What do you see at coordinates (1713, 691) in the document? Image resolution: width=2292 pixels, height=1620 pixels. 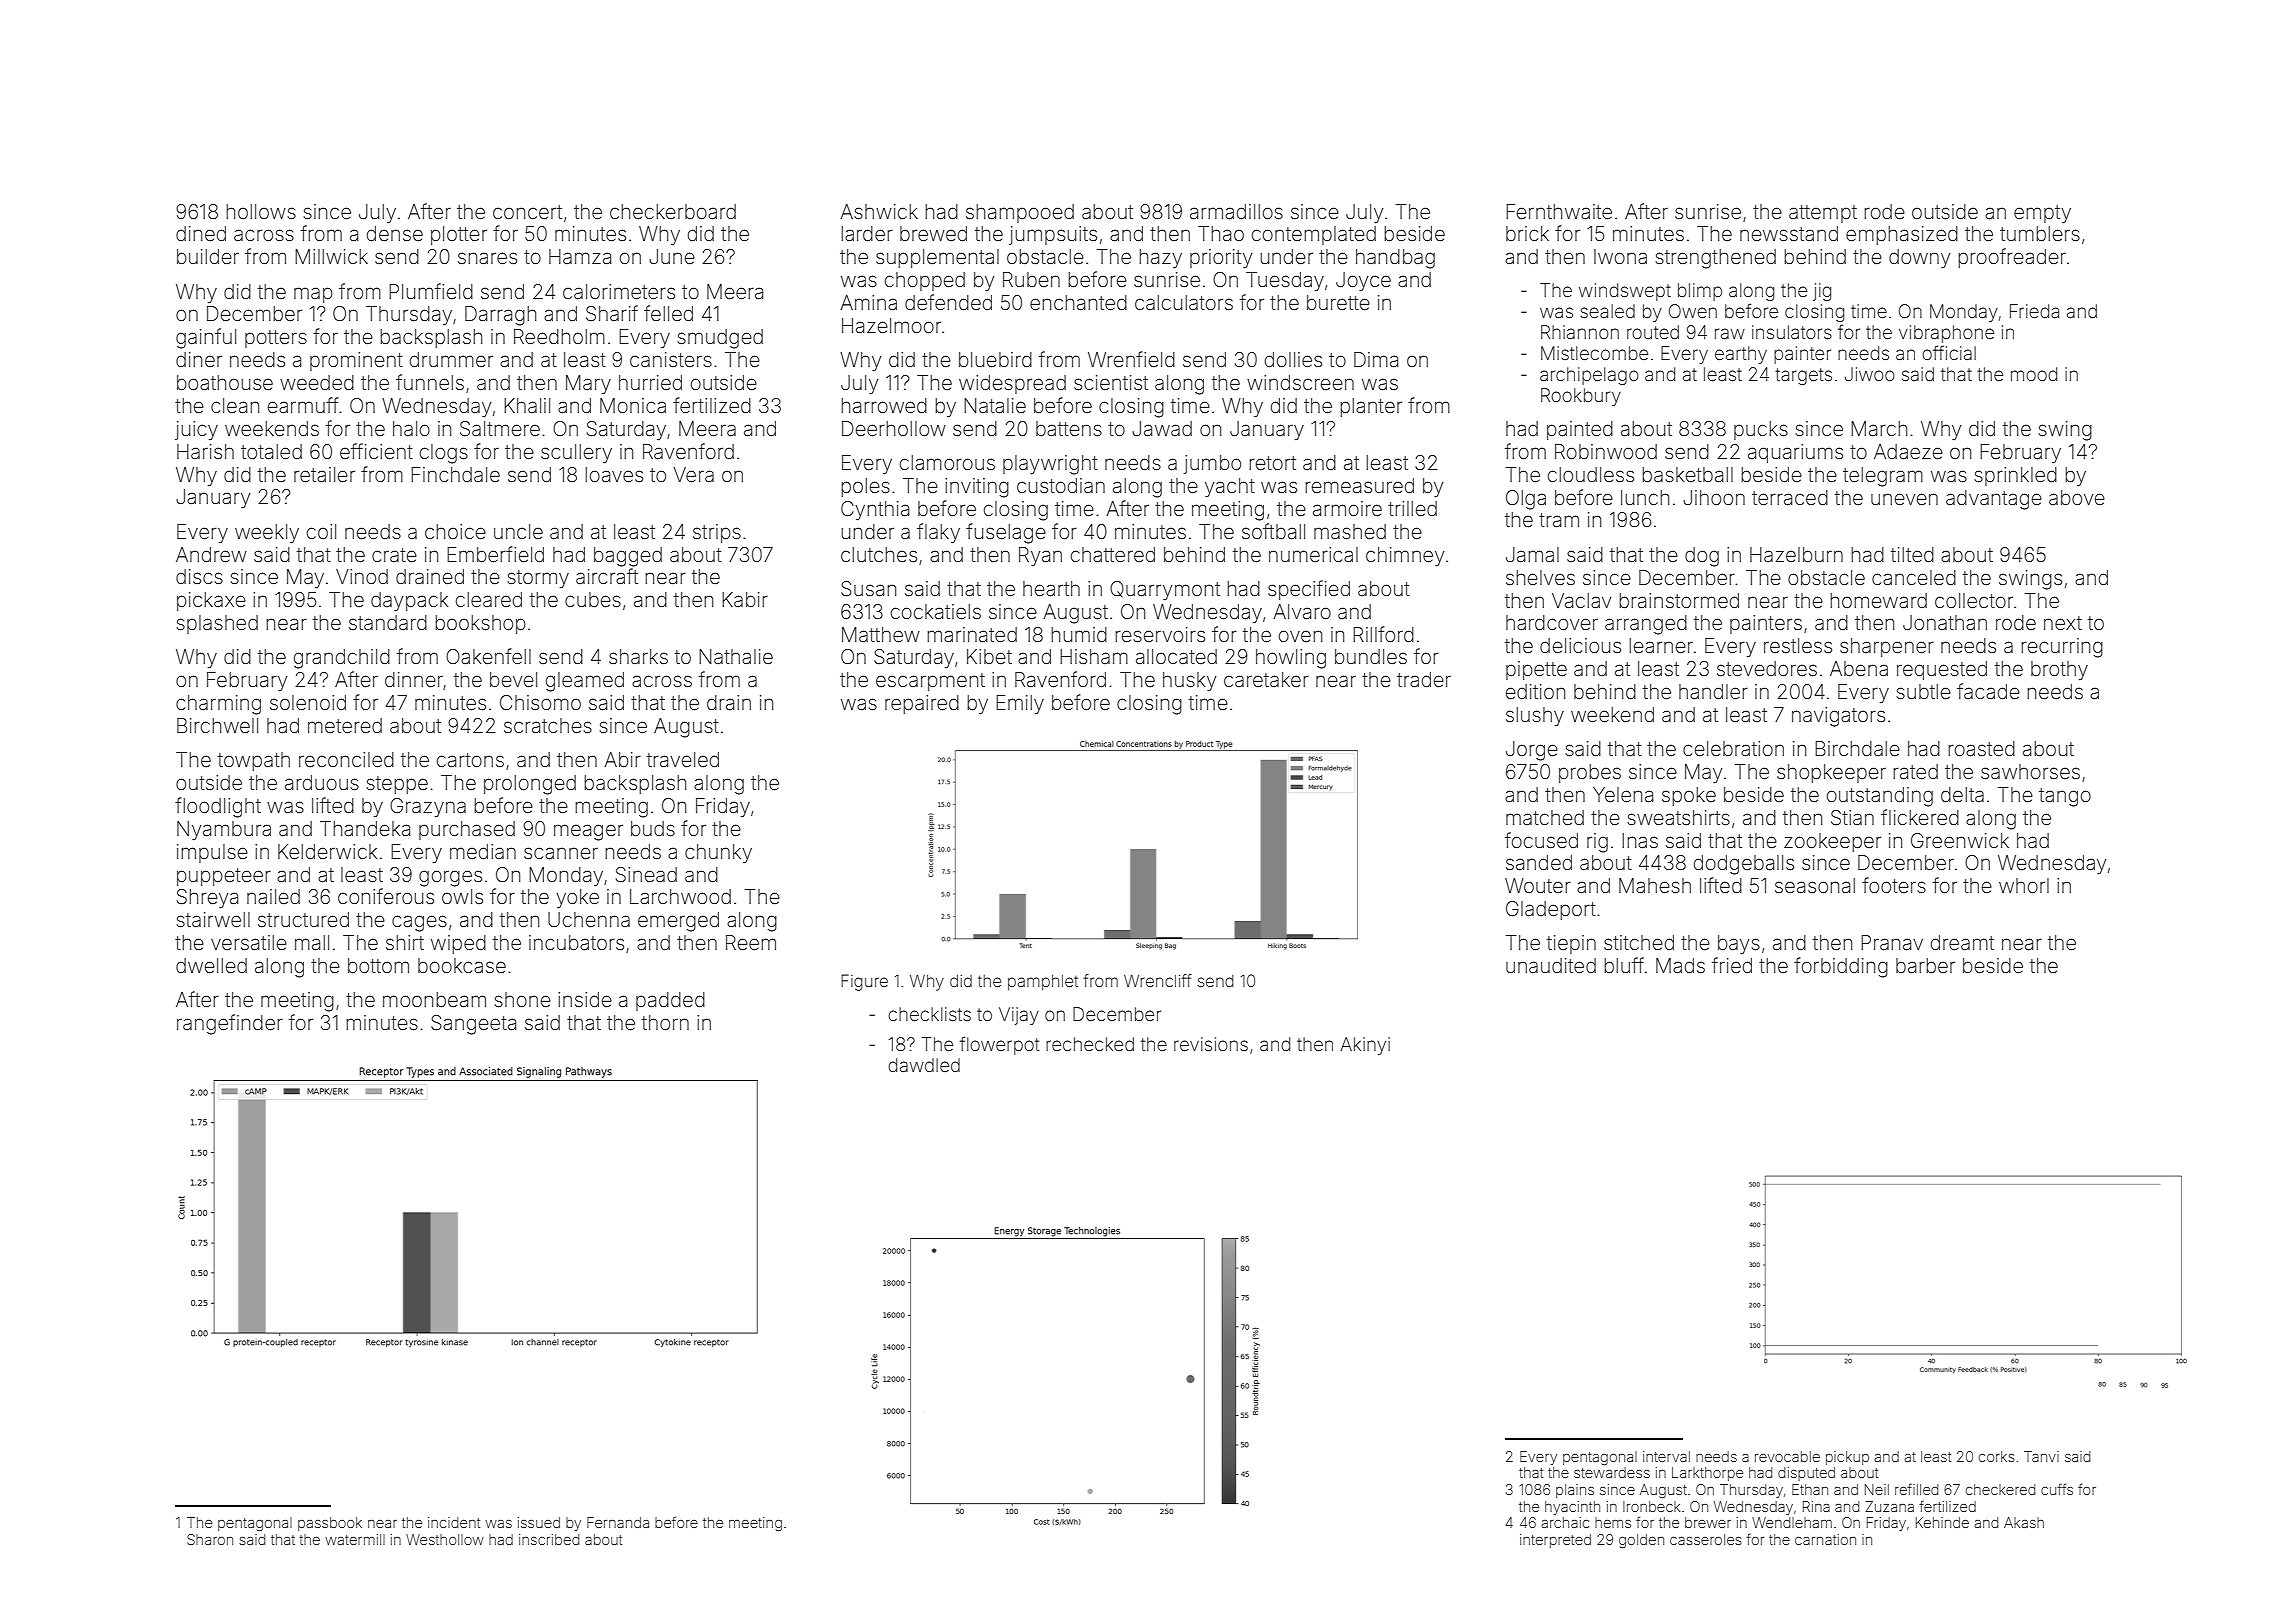 I see `handler` at bounding box center [1713, 691].
